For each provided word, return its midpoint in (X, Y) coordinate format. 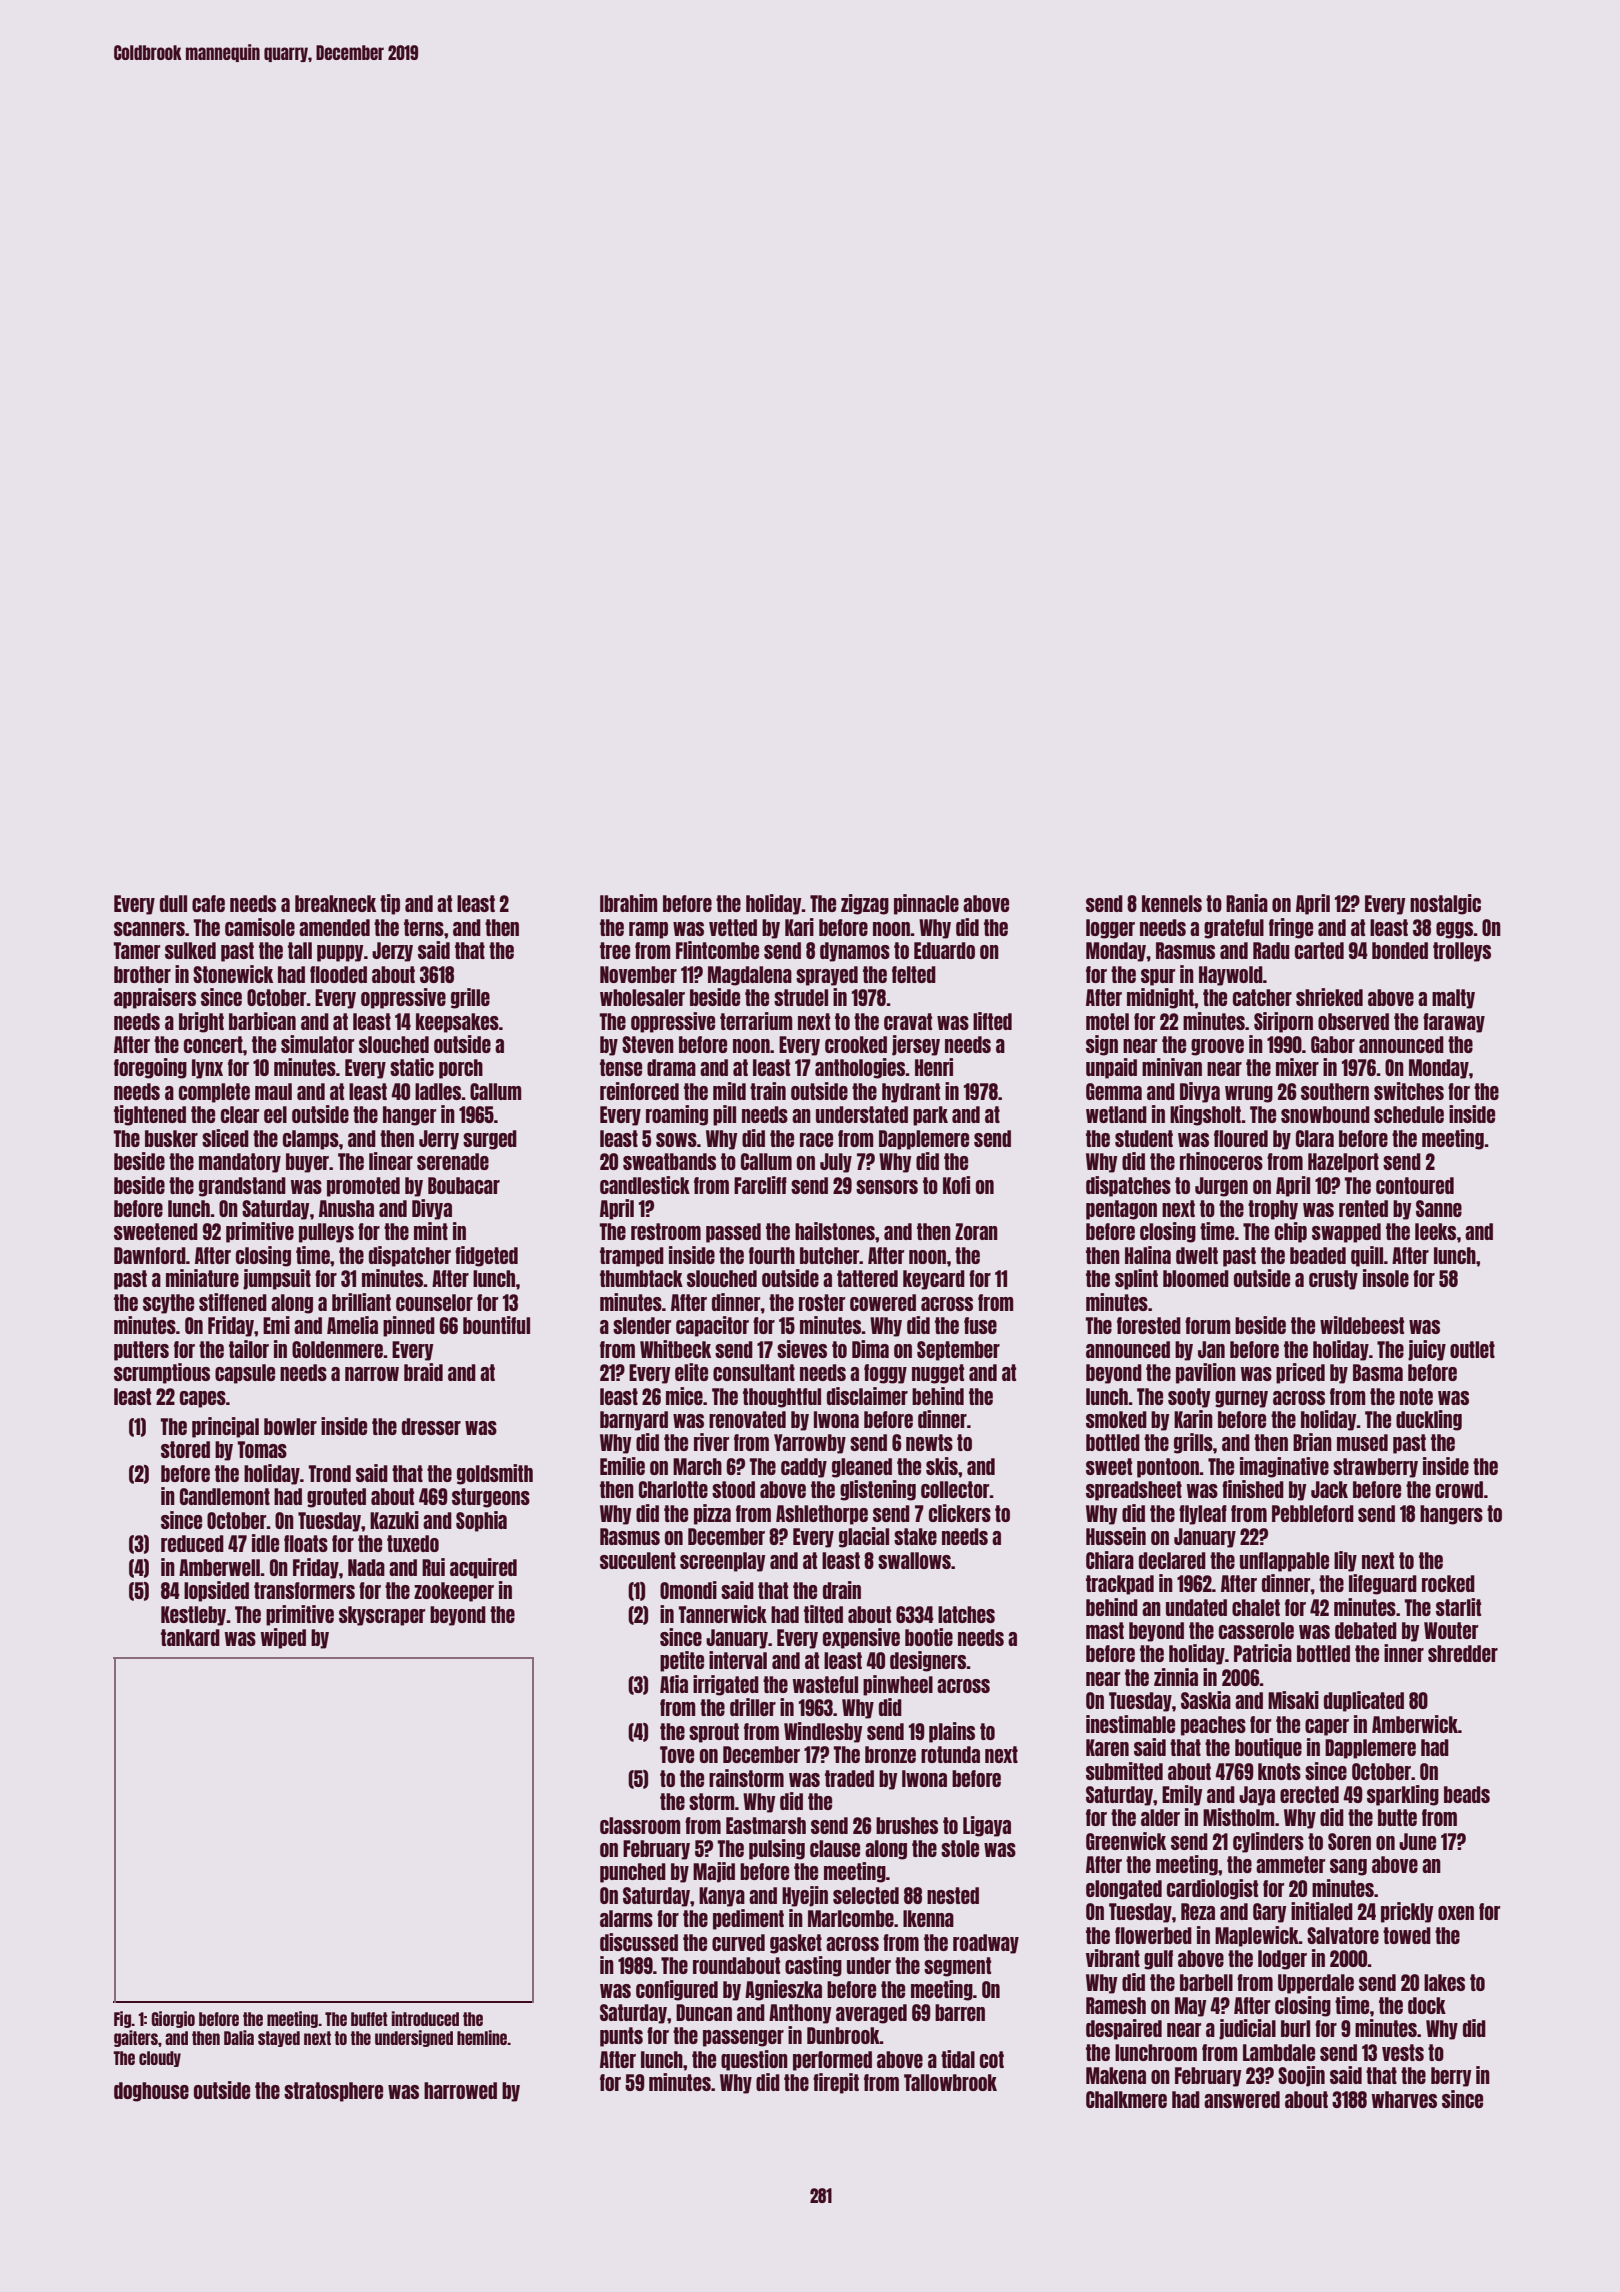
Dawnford (150, 1255)
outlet (1472, 1349)
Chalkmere (1126, 2099)
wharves (1404, 2099)
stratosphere (333, 2092)
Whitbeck (675, 1349)
